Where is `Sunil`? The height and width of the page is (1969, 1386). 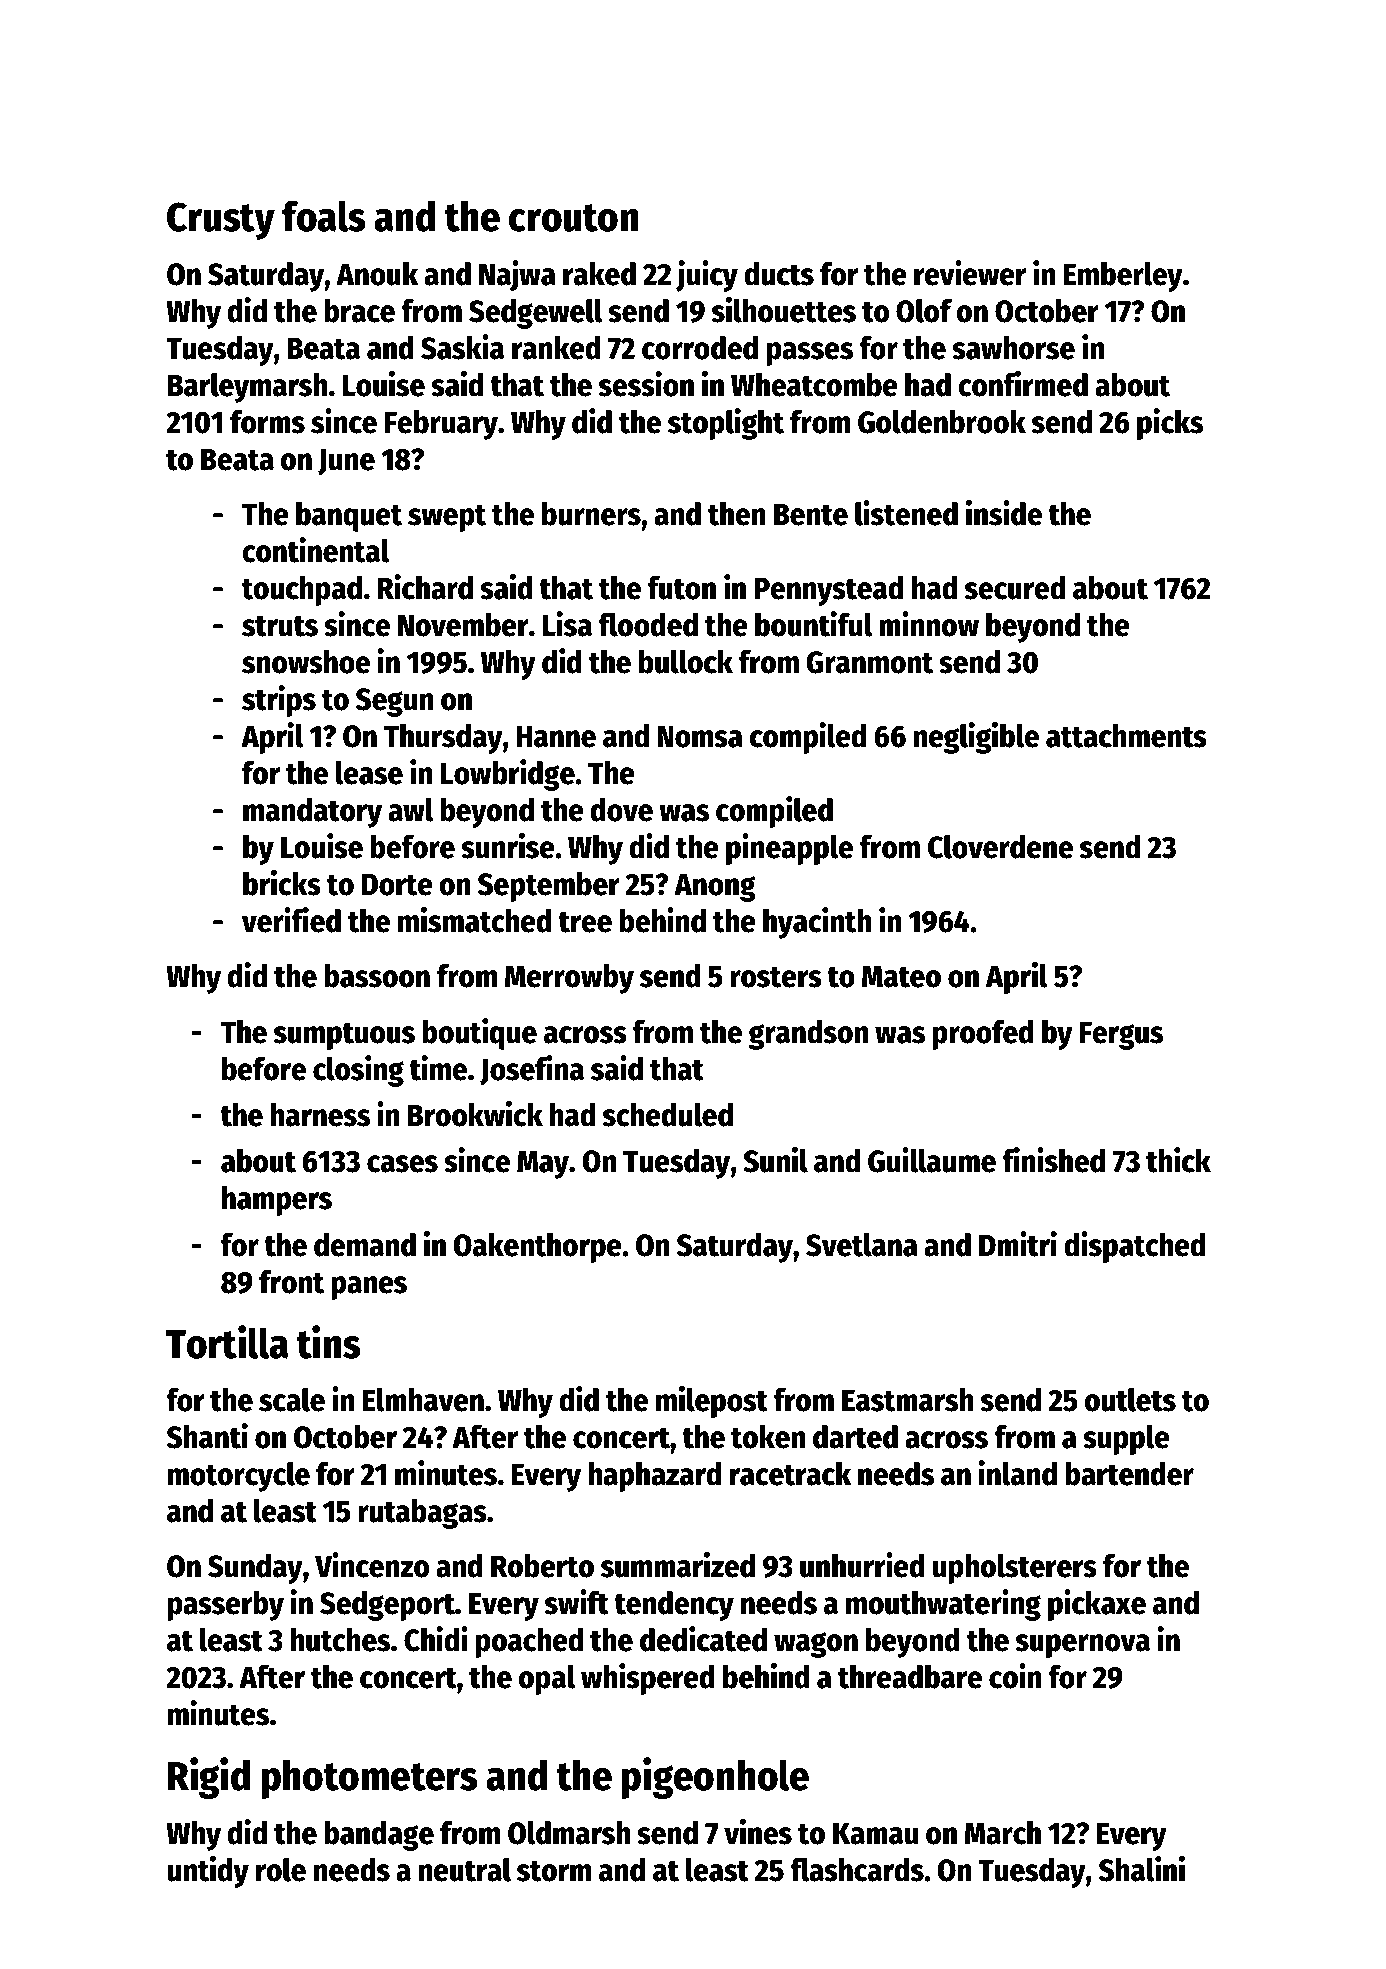
Sunil is located at coordinates (775, 1160).
